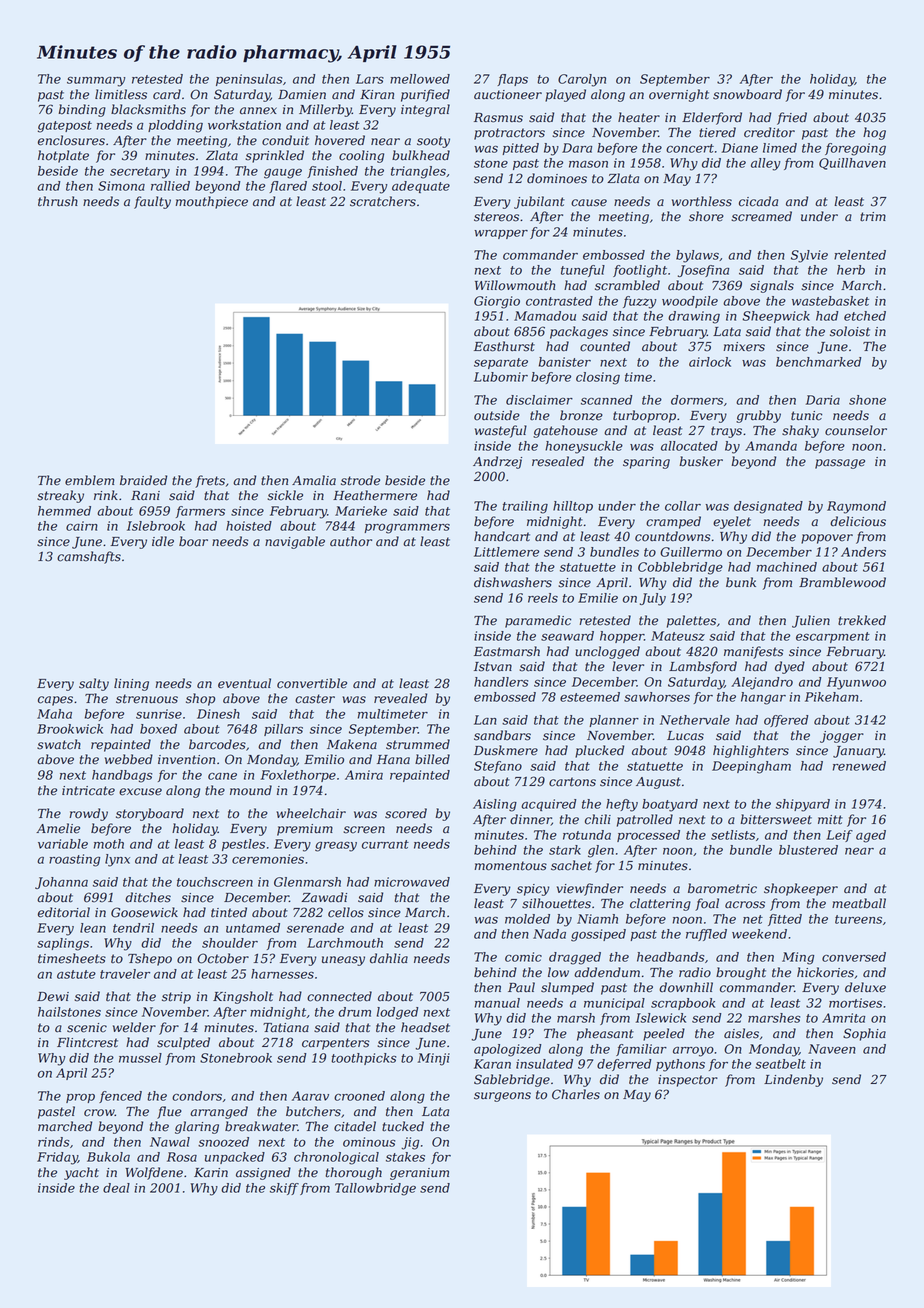 The image size is (924, 1308). I want to click on Elderford, so click(712, 118).
